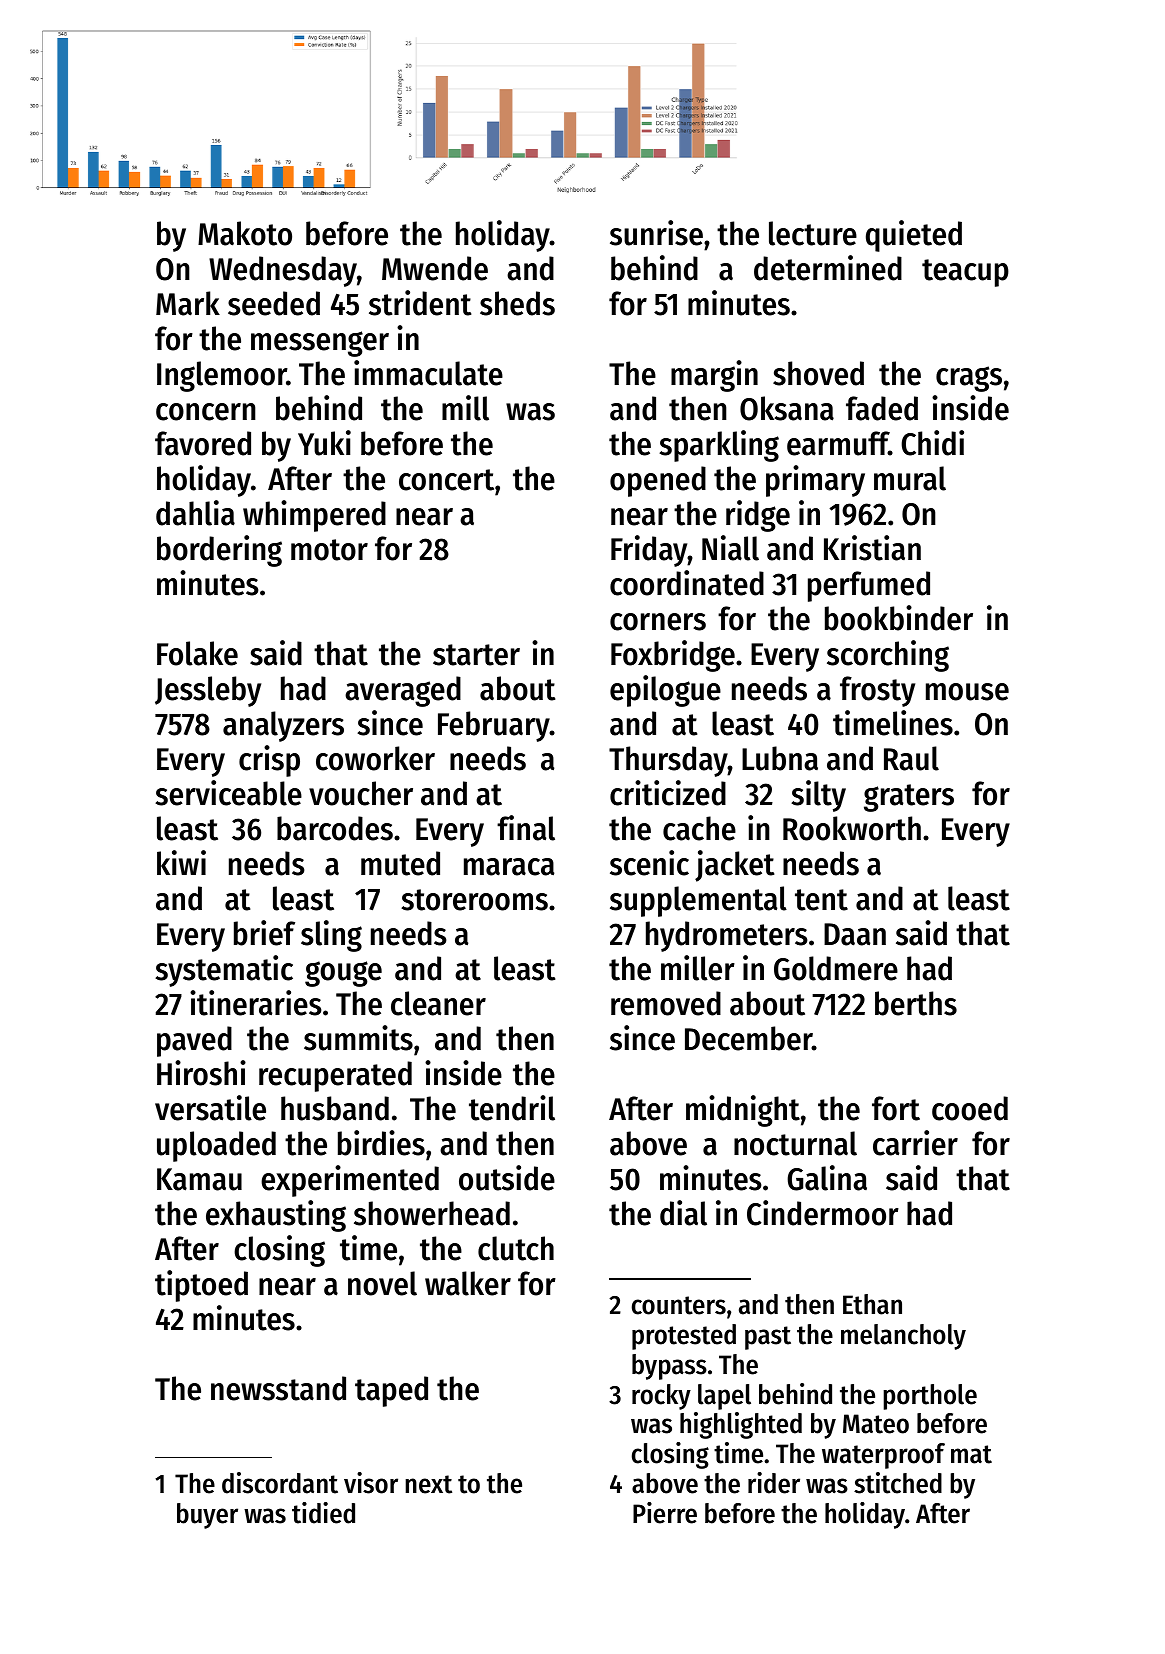  What do you see at coordinates (665, 1513) in the page?
I see `Pierre` at bounding box center [665, 1513].
